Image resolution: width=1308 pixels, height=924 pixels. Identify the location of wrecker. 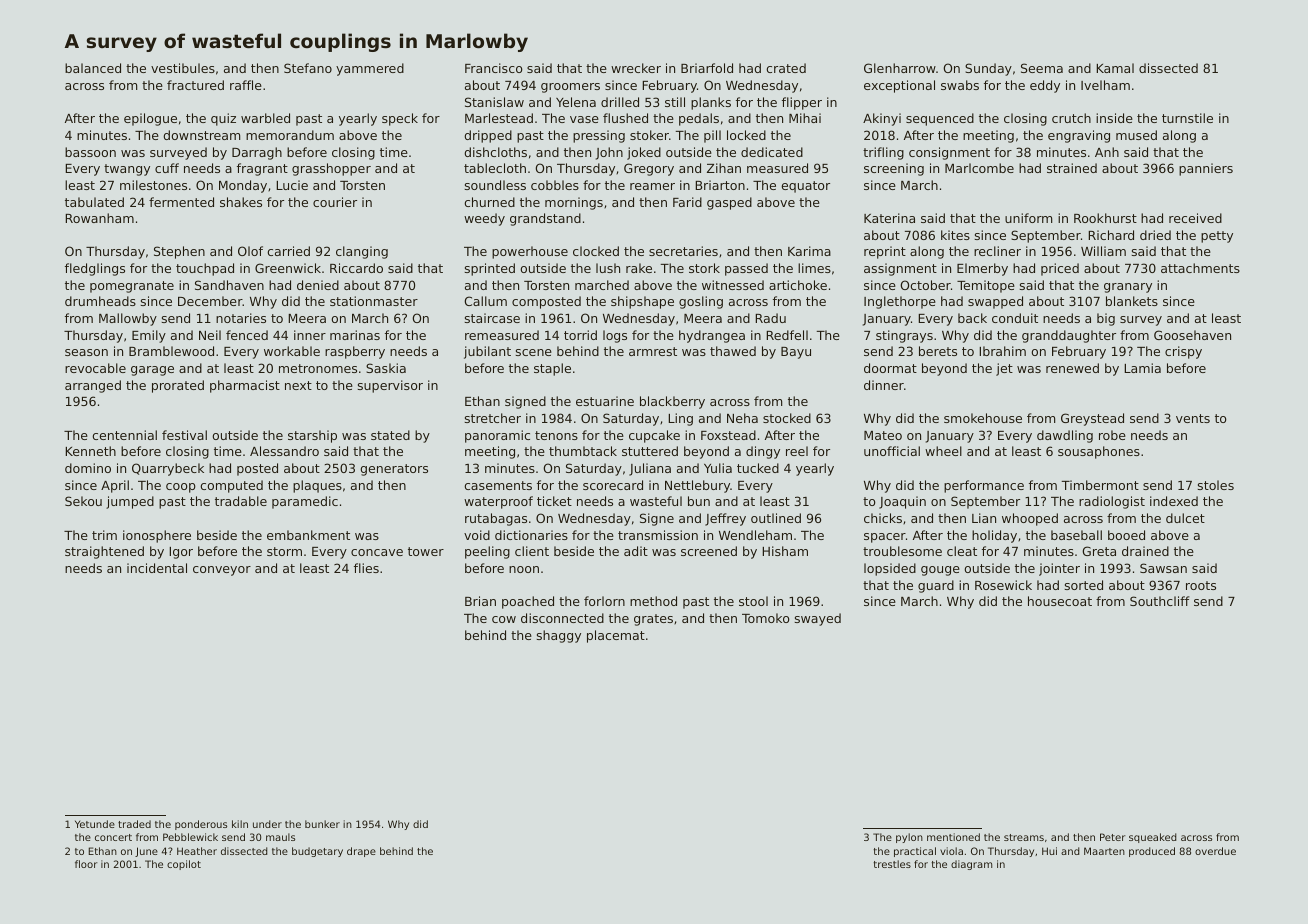
(636, 68).
